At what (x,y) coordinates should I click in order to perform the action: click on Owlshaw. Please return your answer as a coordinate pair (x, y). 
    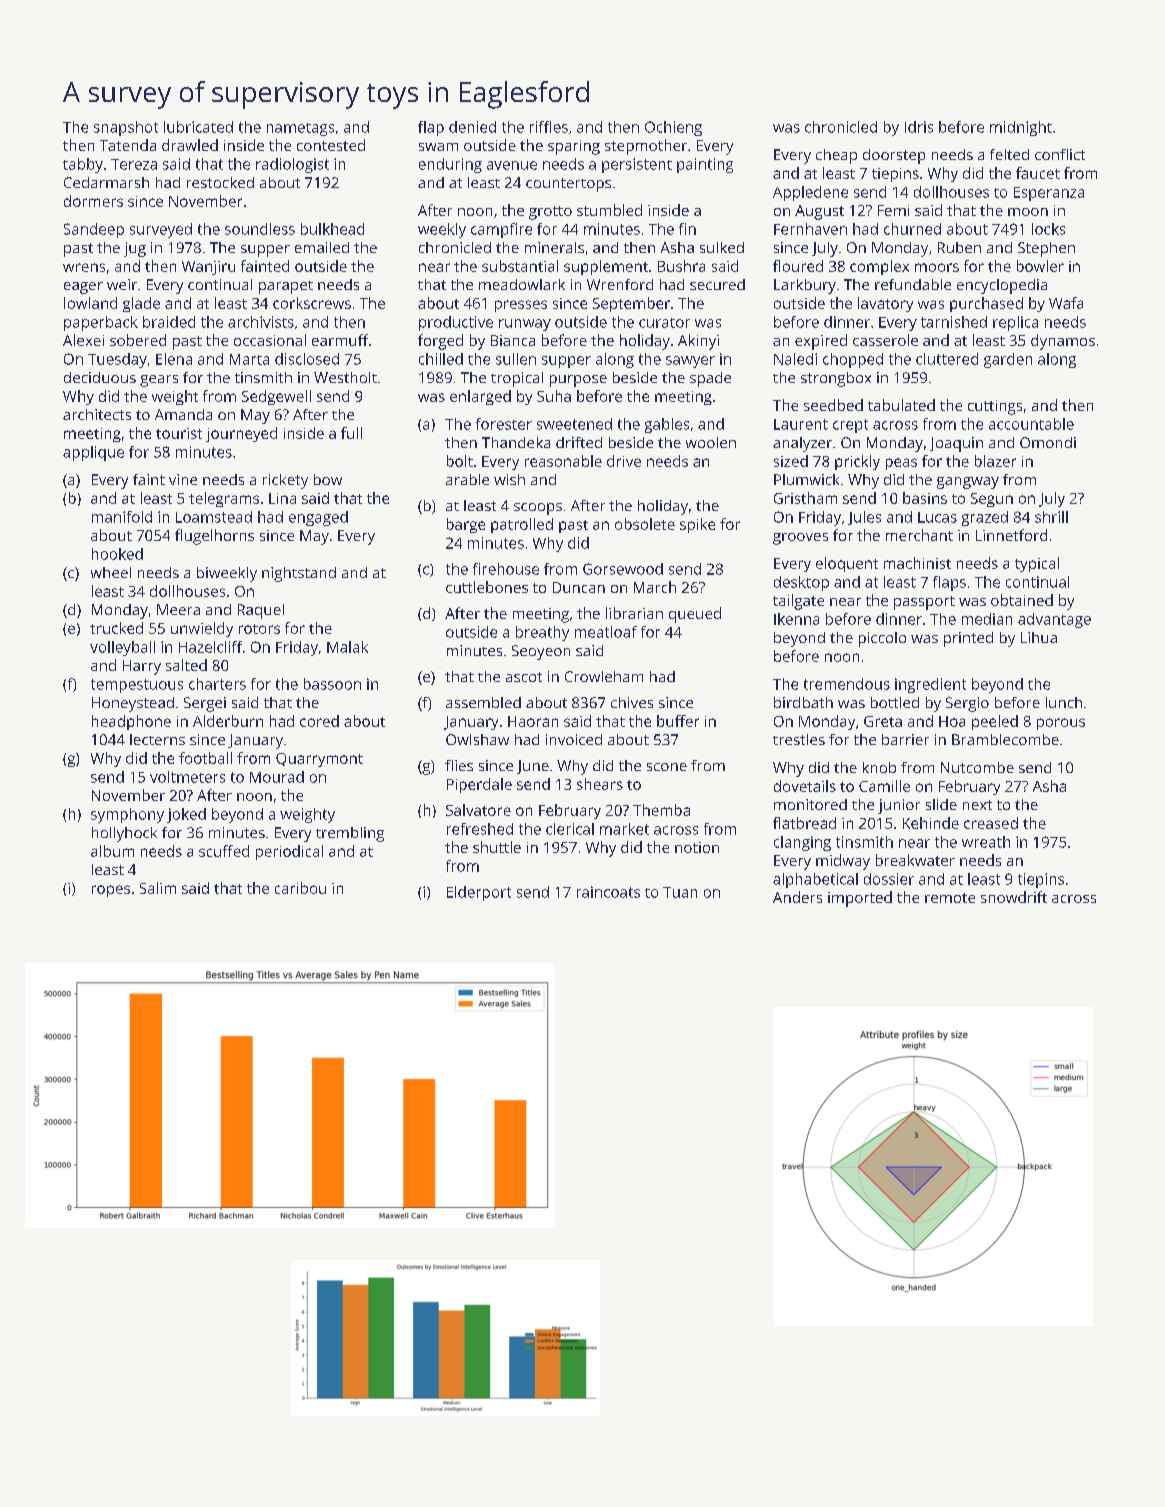
    Looking at the image, I should click on (477, 739).
